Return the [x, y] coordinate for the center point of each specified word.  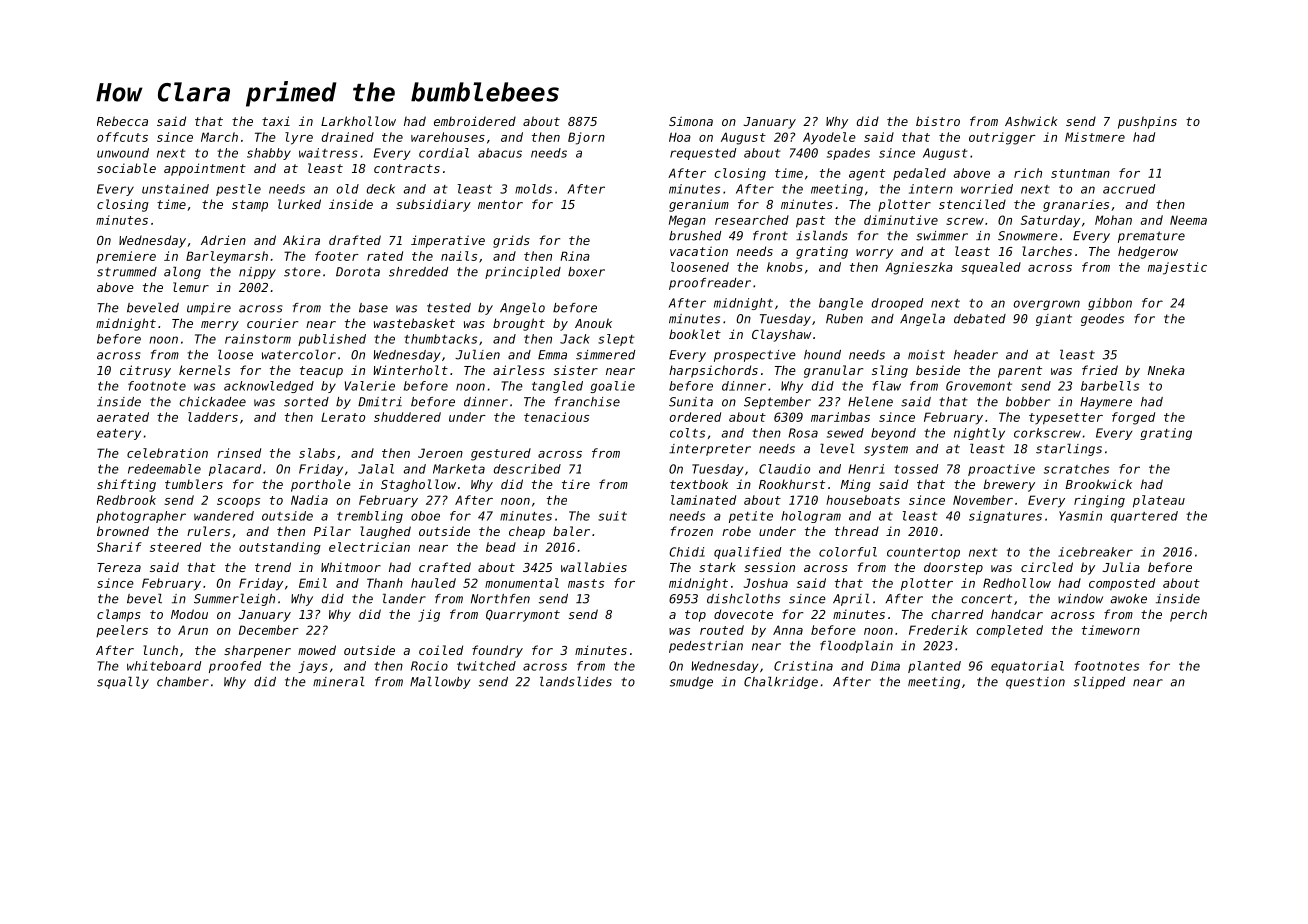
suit [612, 516]
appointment [205, 169]
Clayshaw [781, 335]
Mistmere [1095, 137]
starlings [1069, 449]
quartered [1144, 517]
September [777, 403]
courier [272, 323]
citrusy [145, 371]
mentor [500, 204]
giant [1054, 320]
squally [123, 682]
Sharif [119, 547]
